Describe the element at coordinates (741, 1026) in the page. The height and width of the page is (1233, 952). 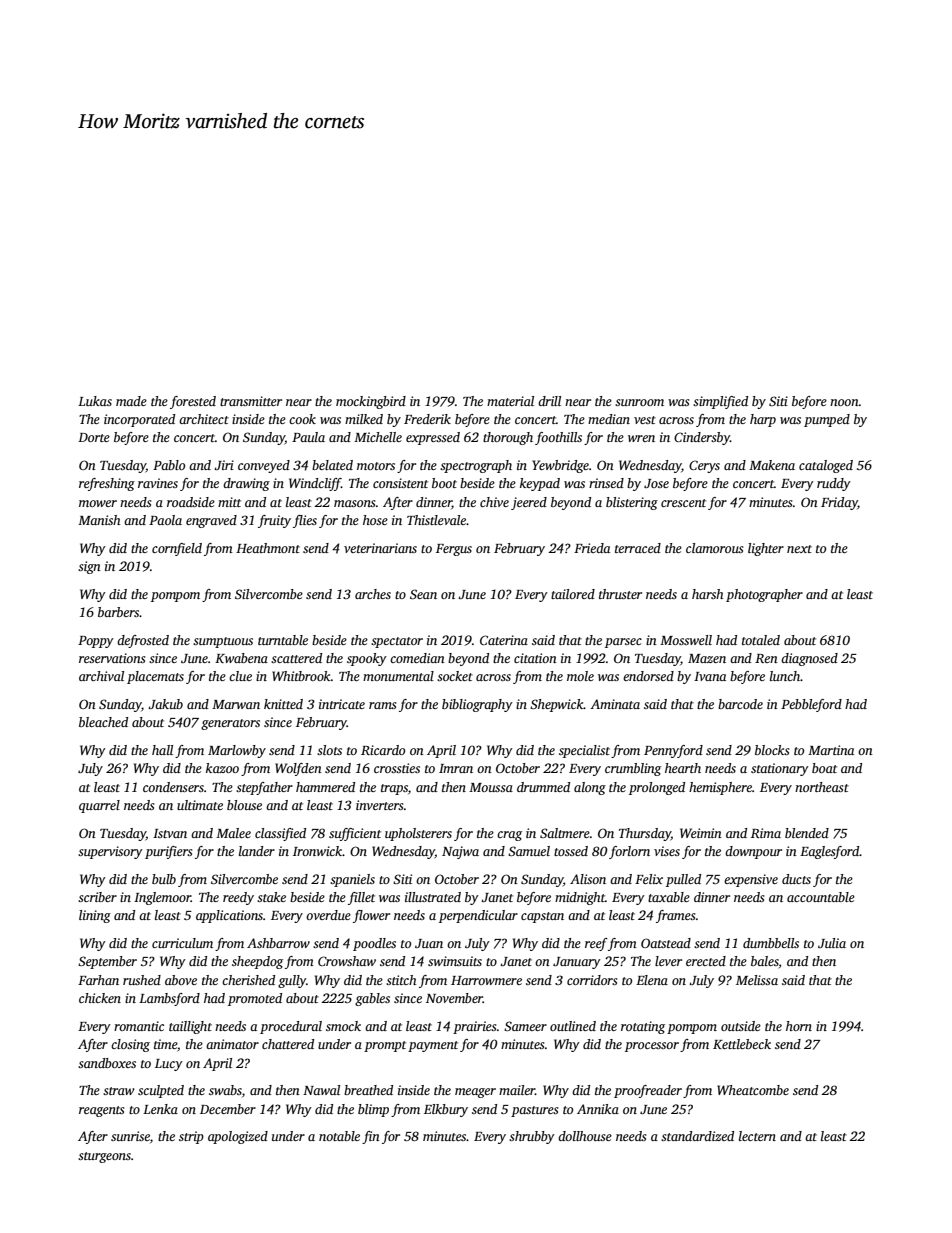
I see `outside` at that location.
